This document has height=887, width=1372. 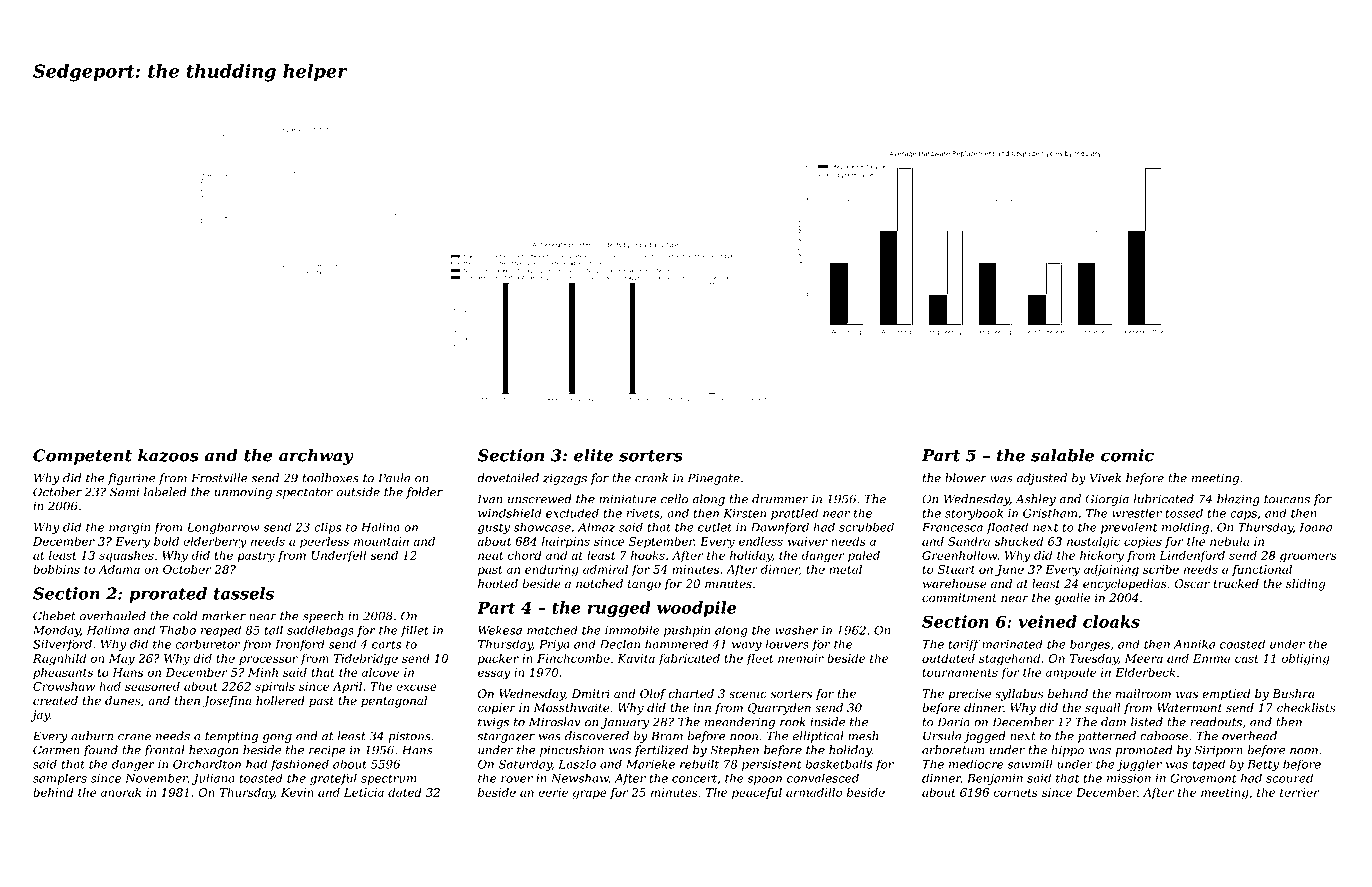 What do you see at coordinates (40, 716) in the document?
I see `jay` at bounding box center [40, 716].
